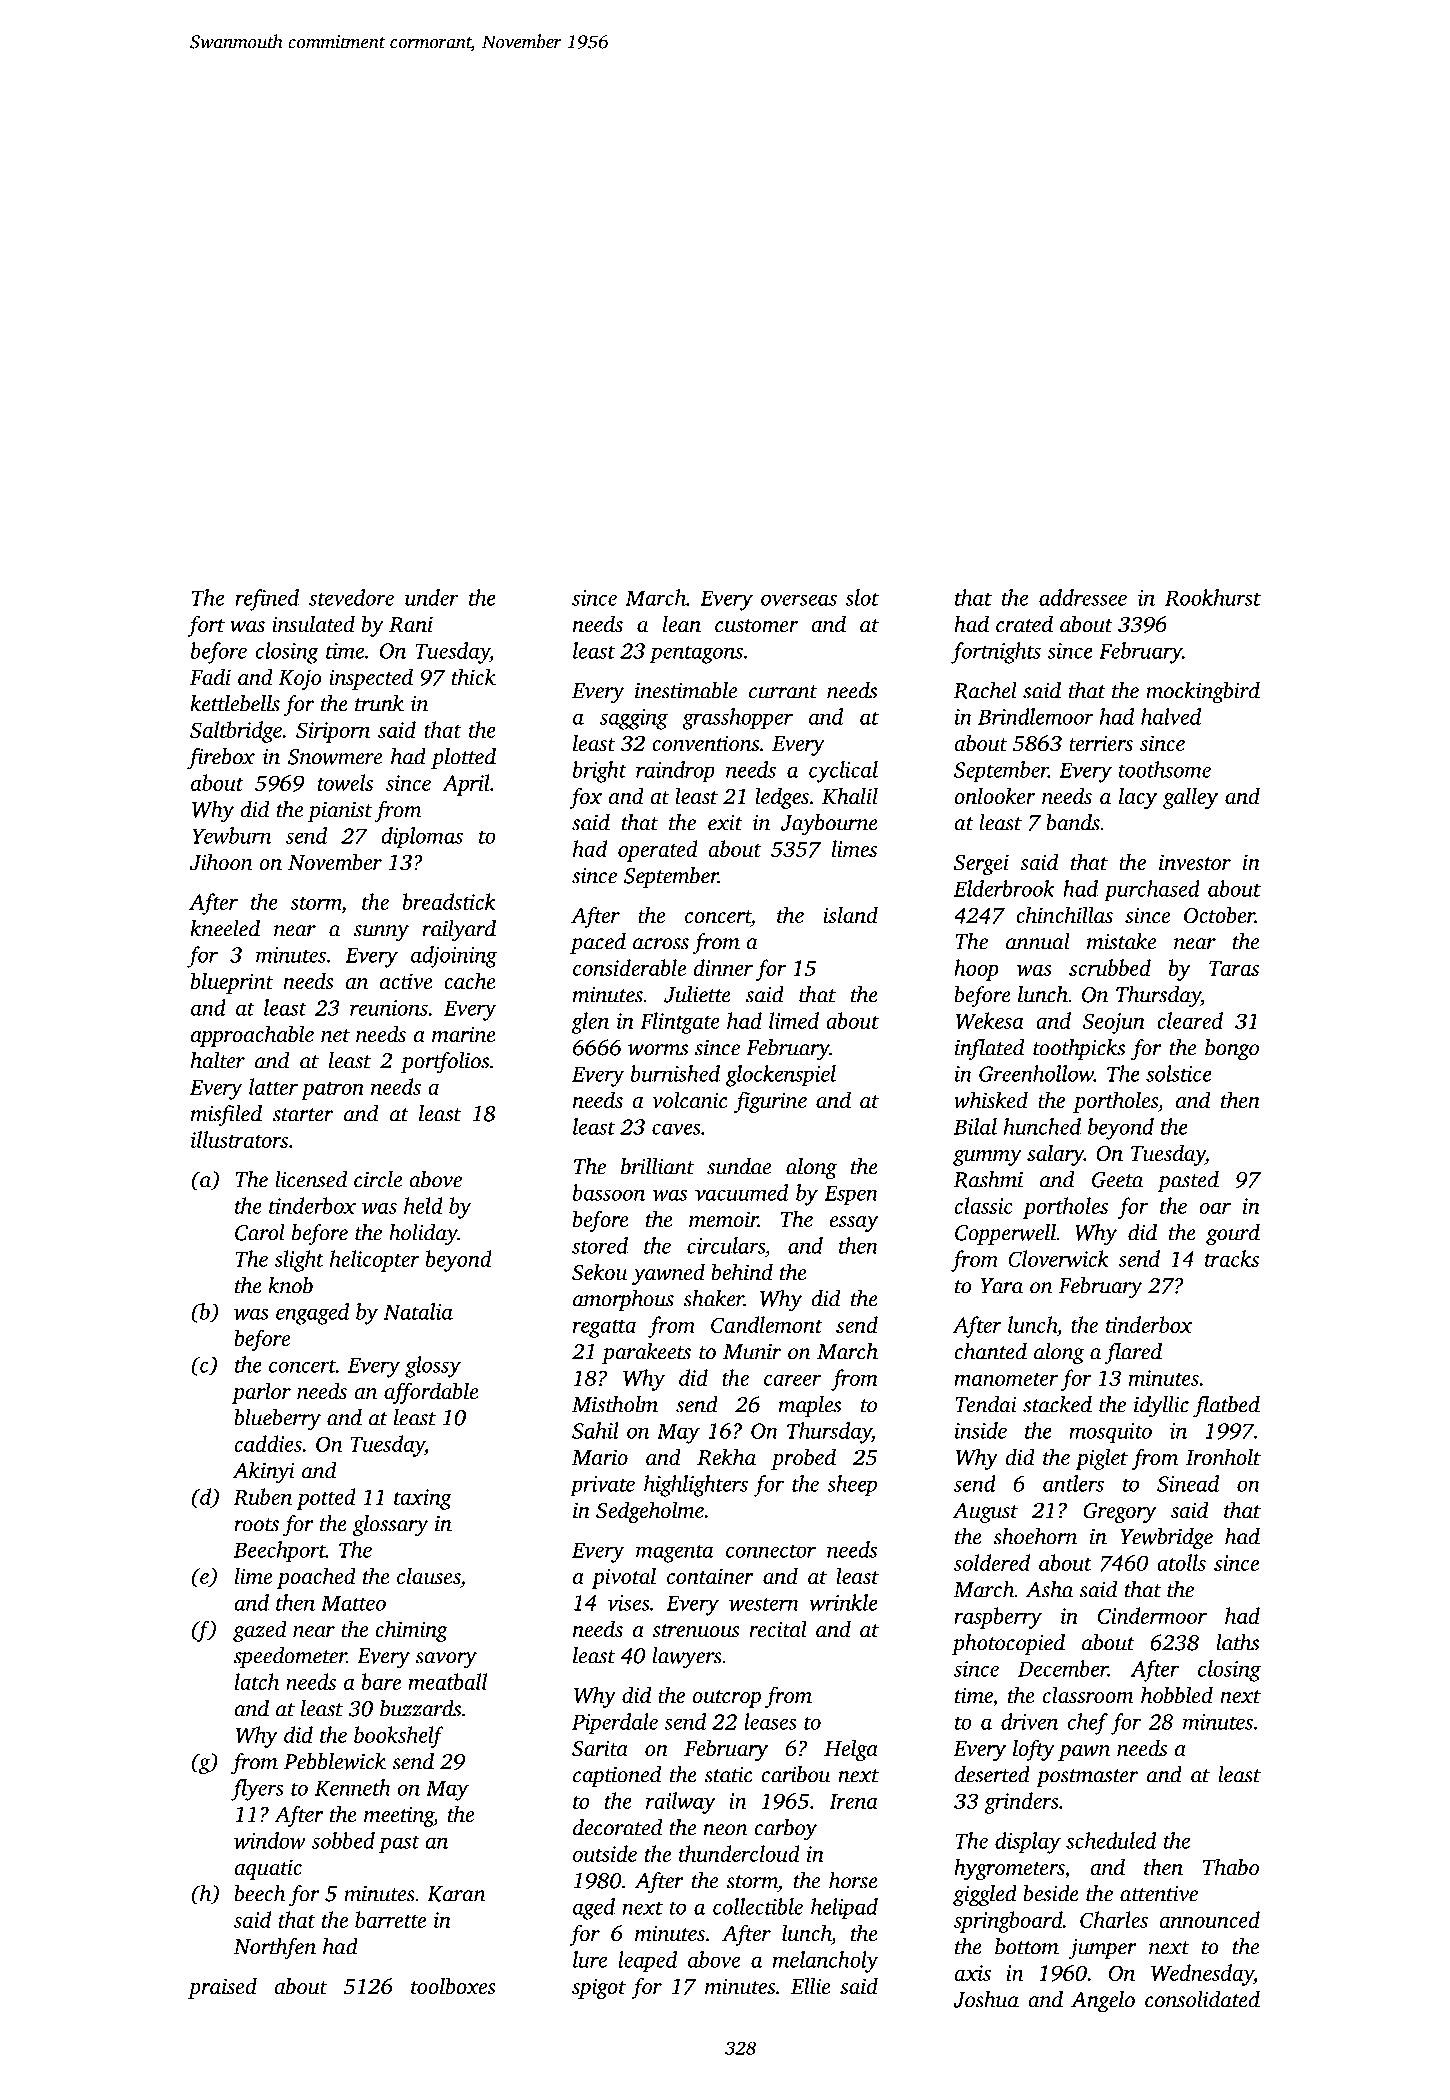 The width and height of the screenshot is (1450, 2100). Describe the element at coordinates (741, 1192) in the screenshot. I see `vacuumed` at that location.
